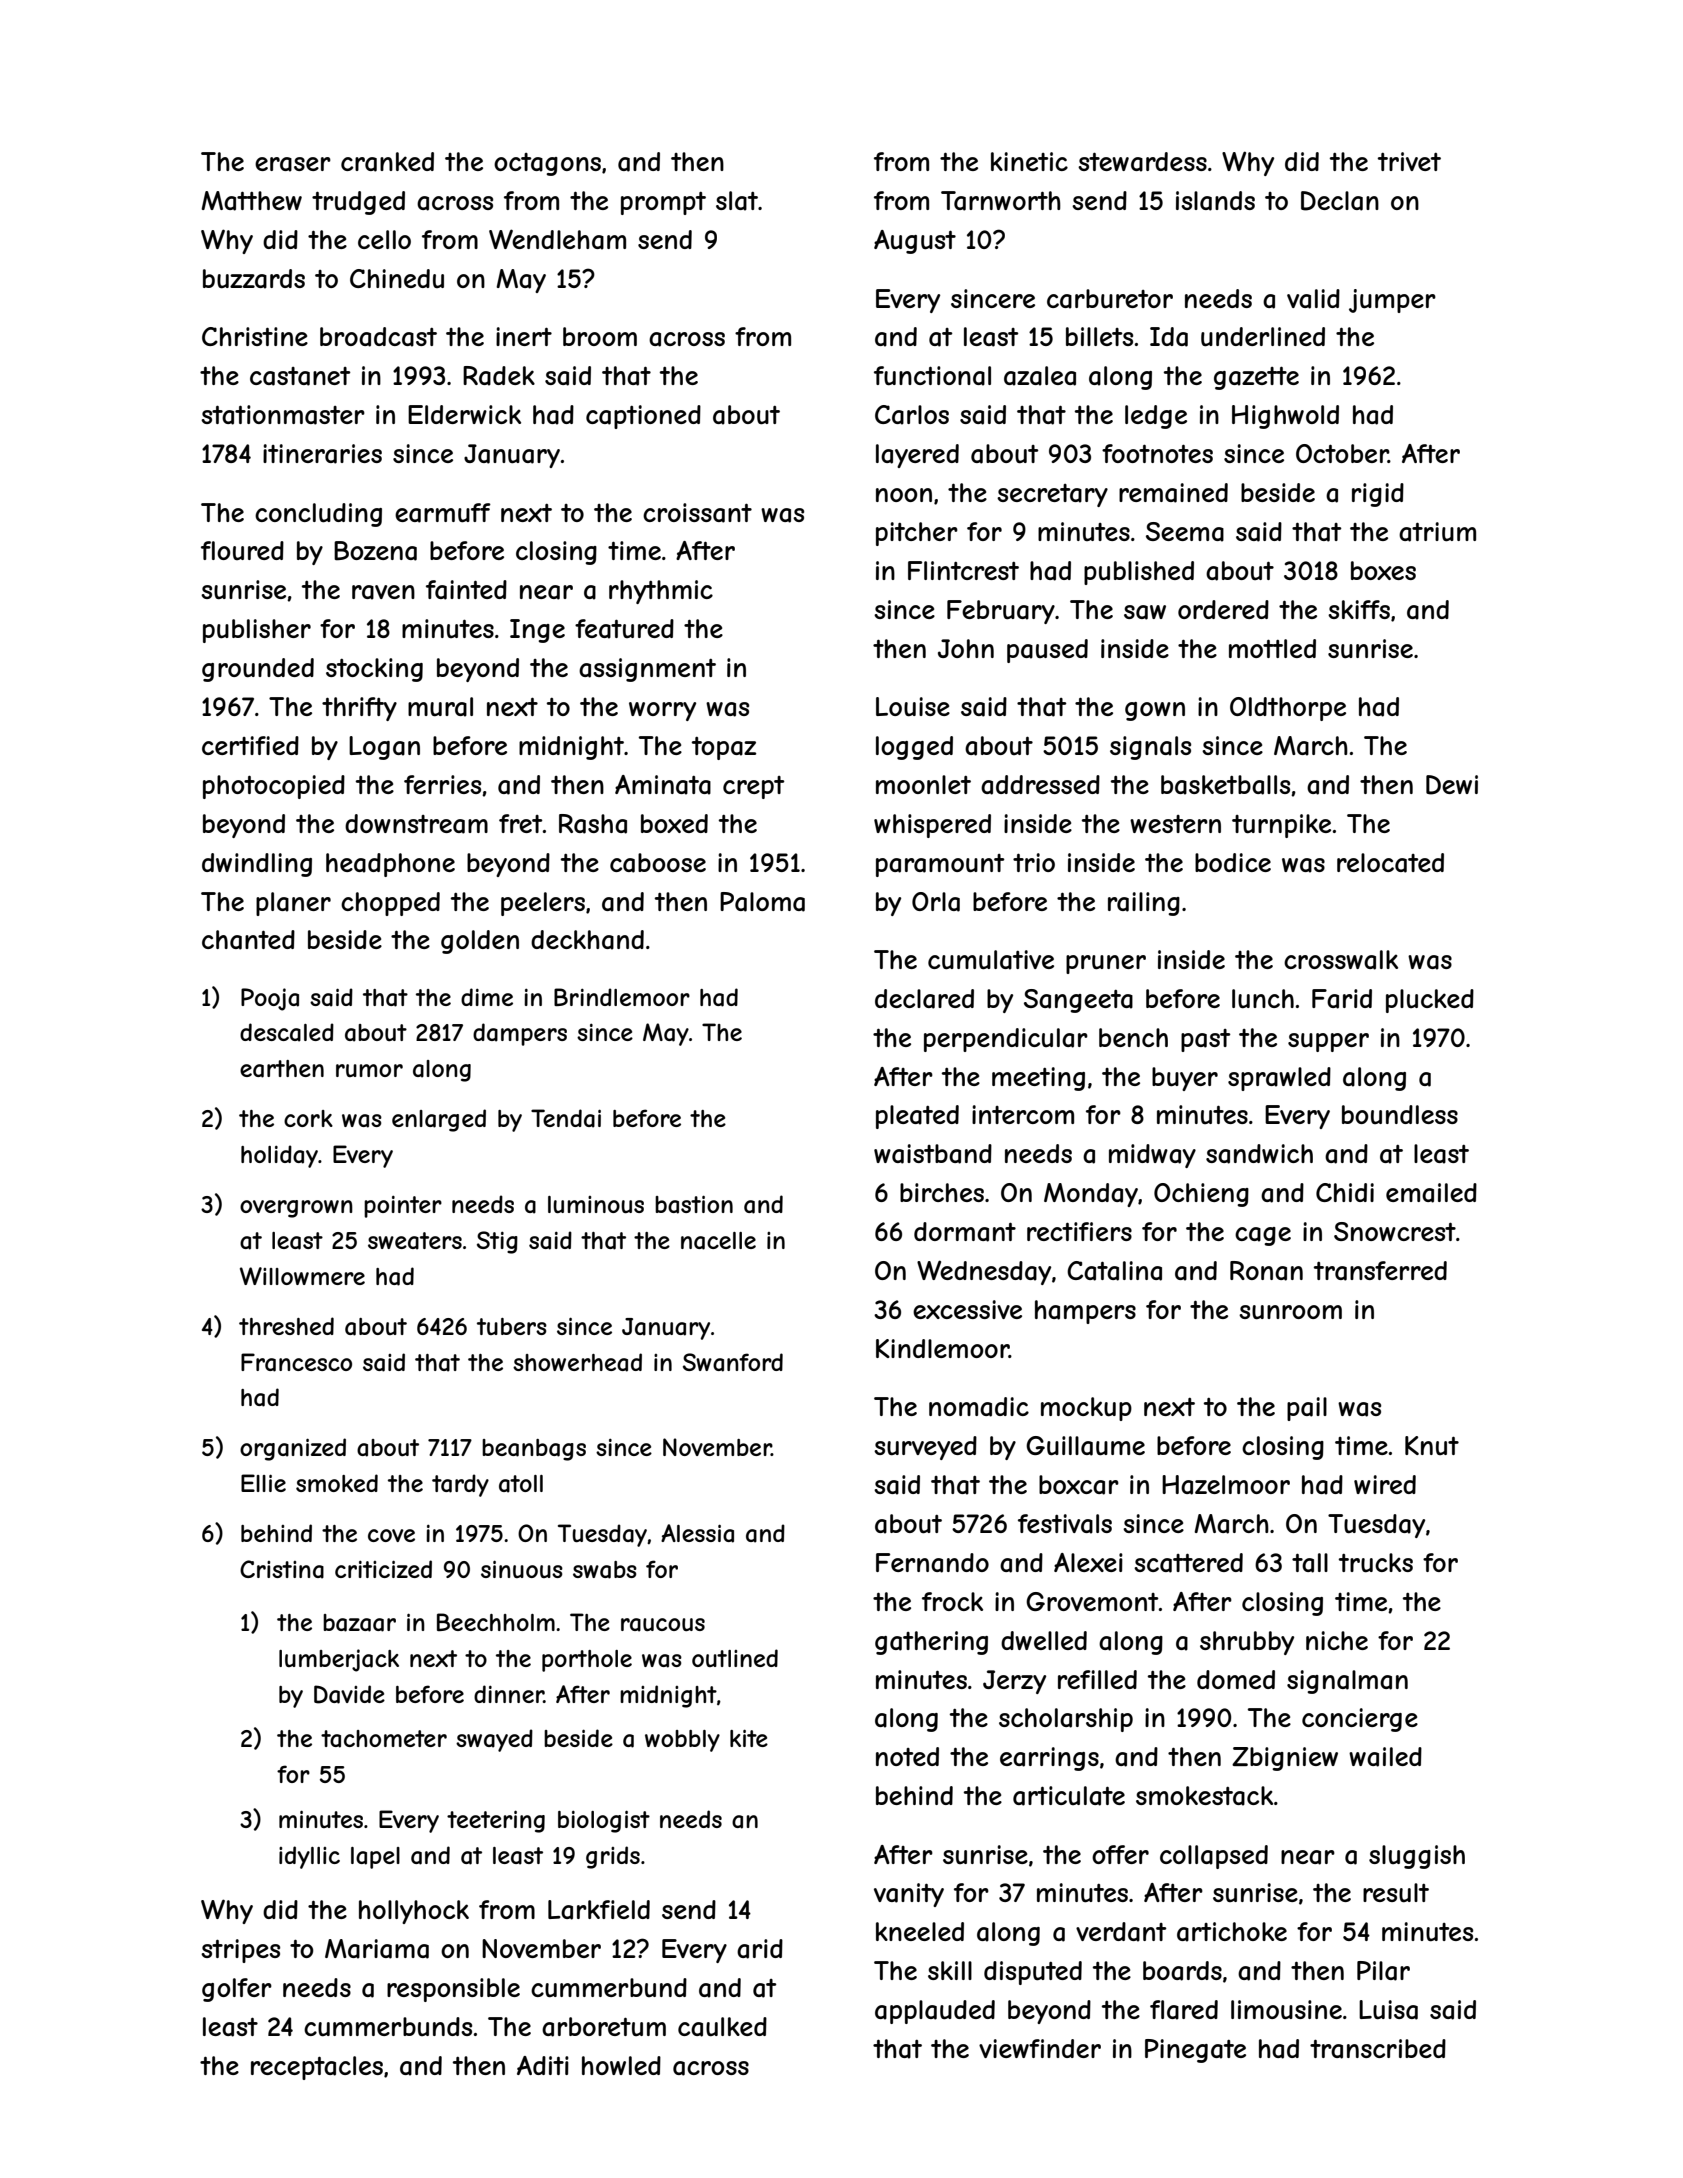 This screenshot has width=1683, height=2178. I want to click on Chidi, so click(1345, 1192).
